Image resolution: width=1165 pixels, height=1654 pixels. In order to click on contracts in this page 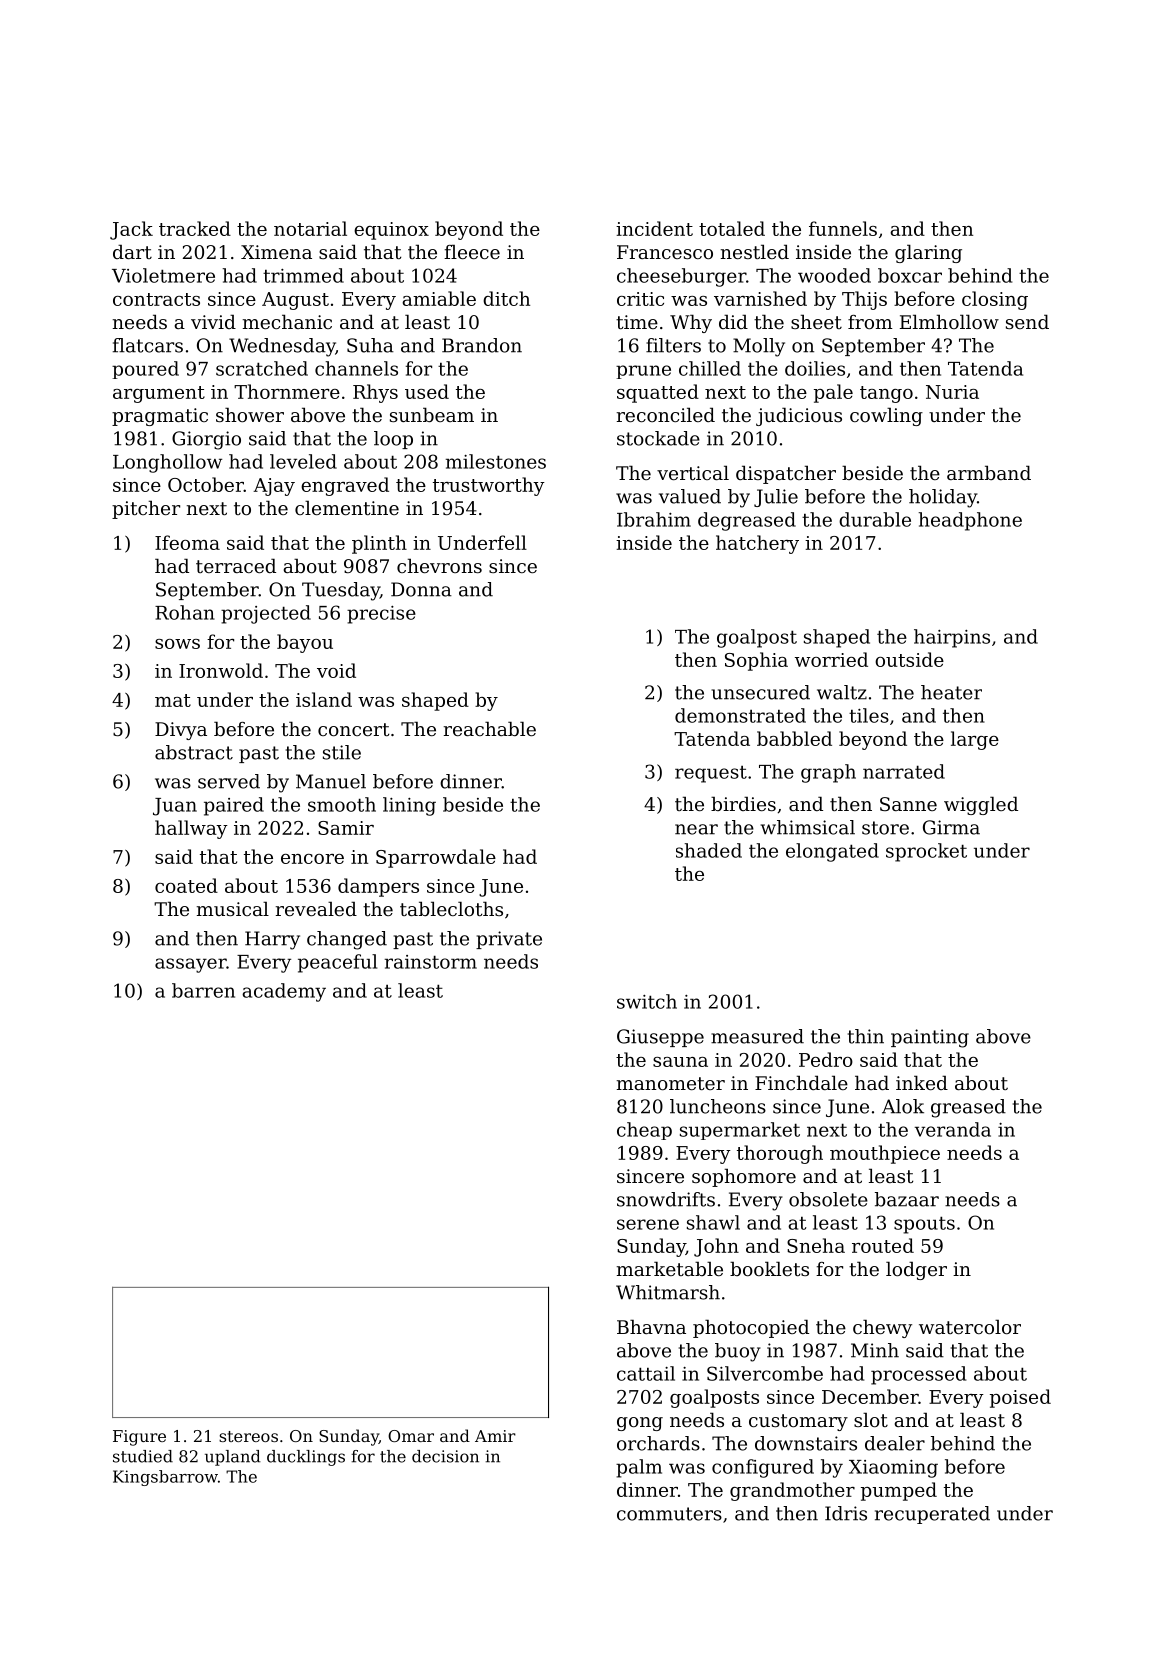, I will do `click(156, 299)`.
